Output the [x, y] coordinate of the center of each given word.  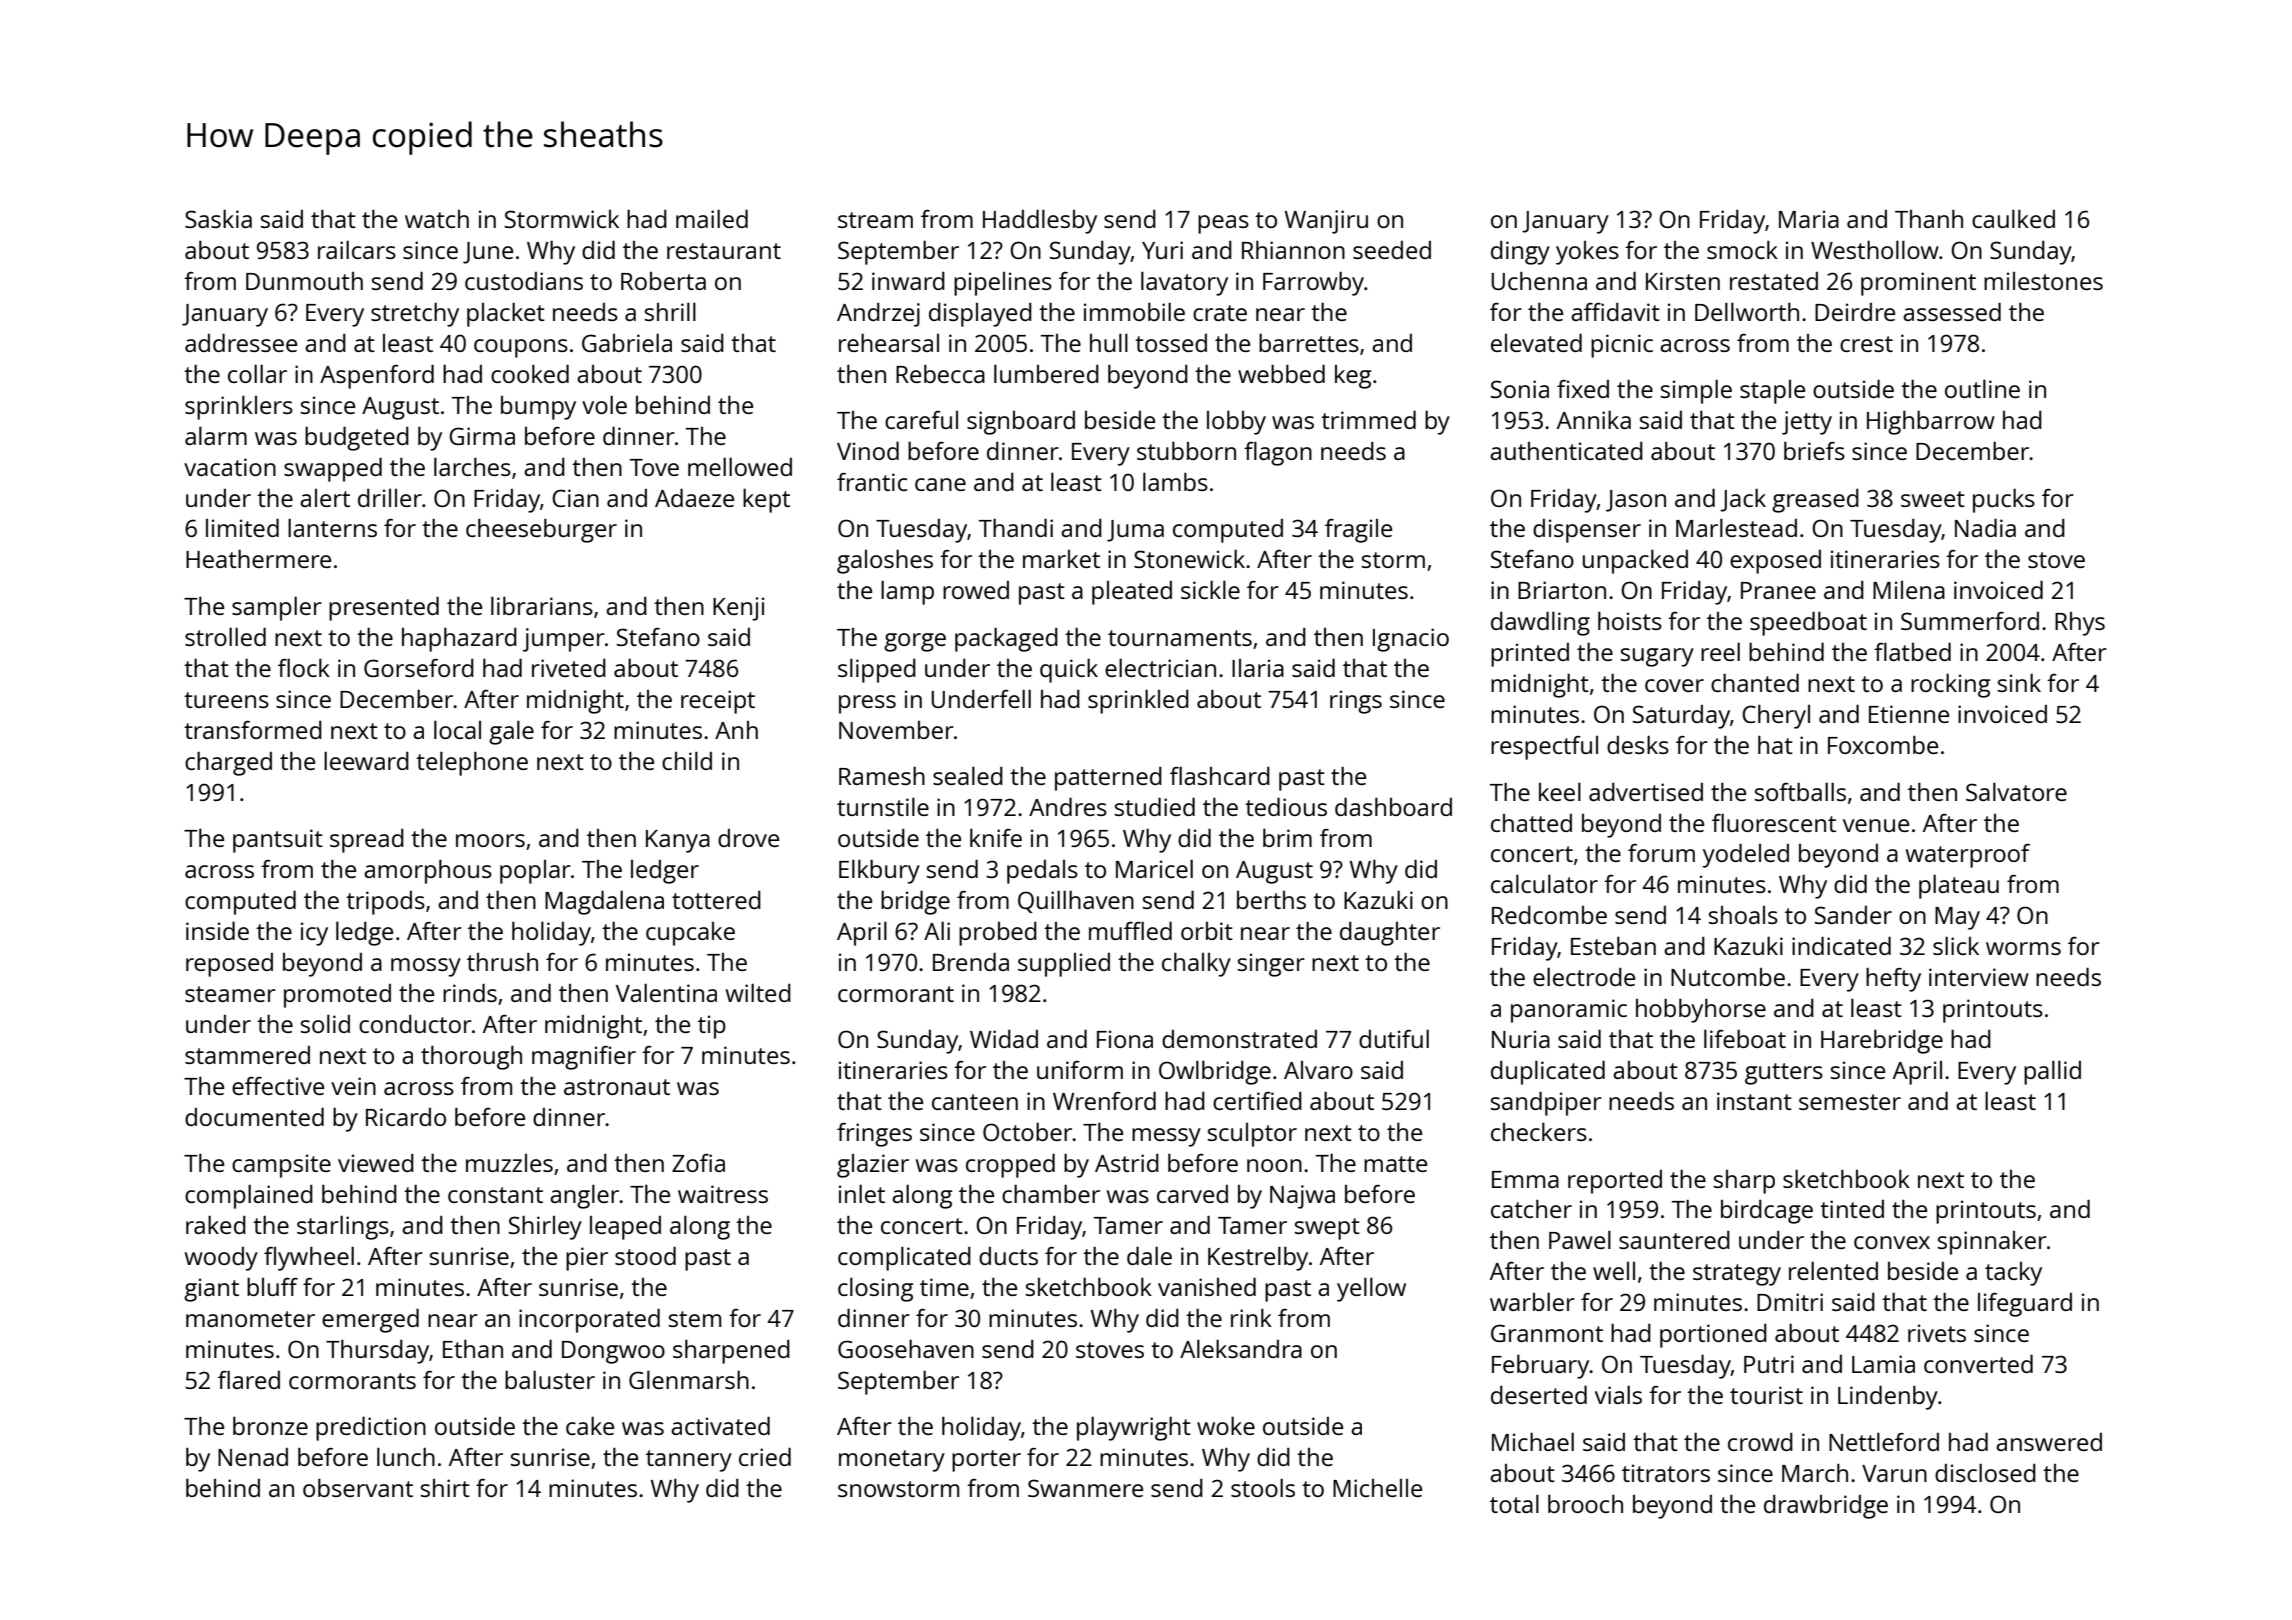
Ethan [473, 1348]
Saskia [218, 218]
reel [1720, 651]
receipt [718, 702]
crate [1220, 313]
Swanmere [1085, 1488]
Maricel [1154, 868]
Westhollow [1875, 249]
